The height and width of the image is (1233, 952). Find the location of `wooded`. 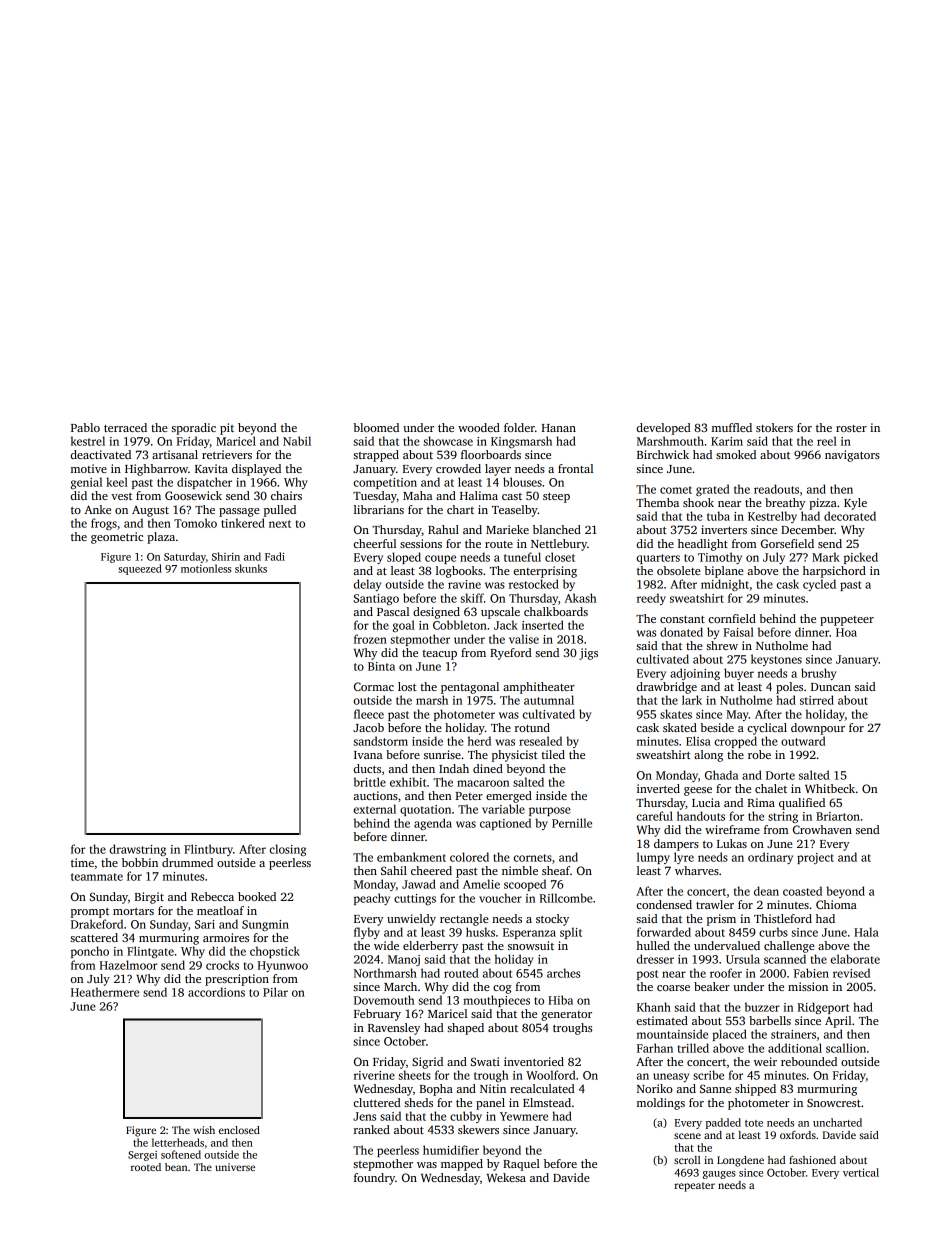

wooded is located at coordinates (479, 427).
